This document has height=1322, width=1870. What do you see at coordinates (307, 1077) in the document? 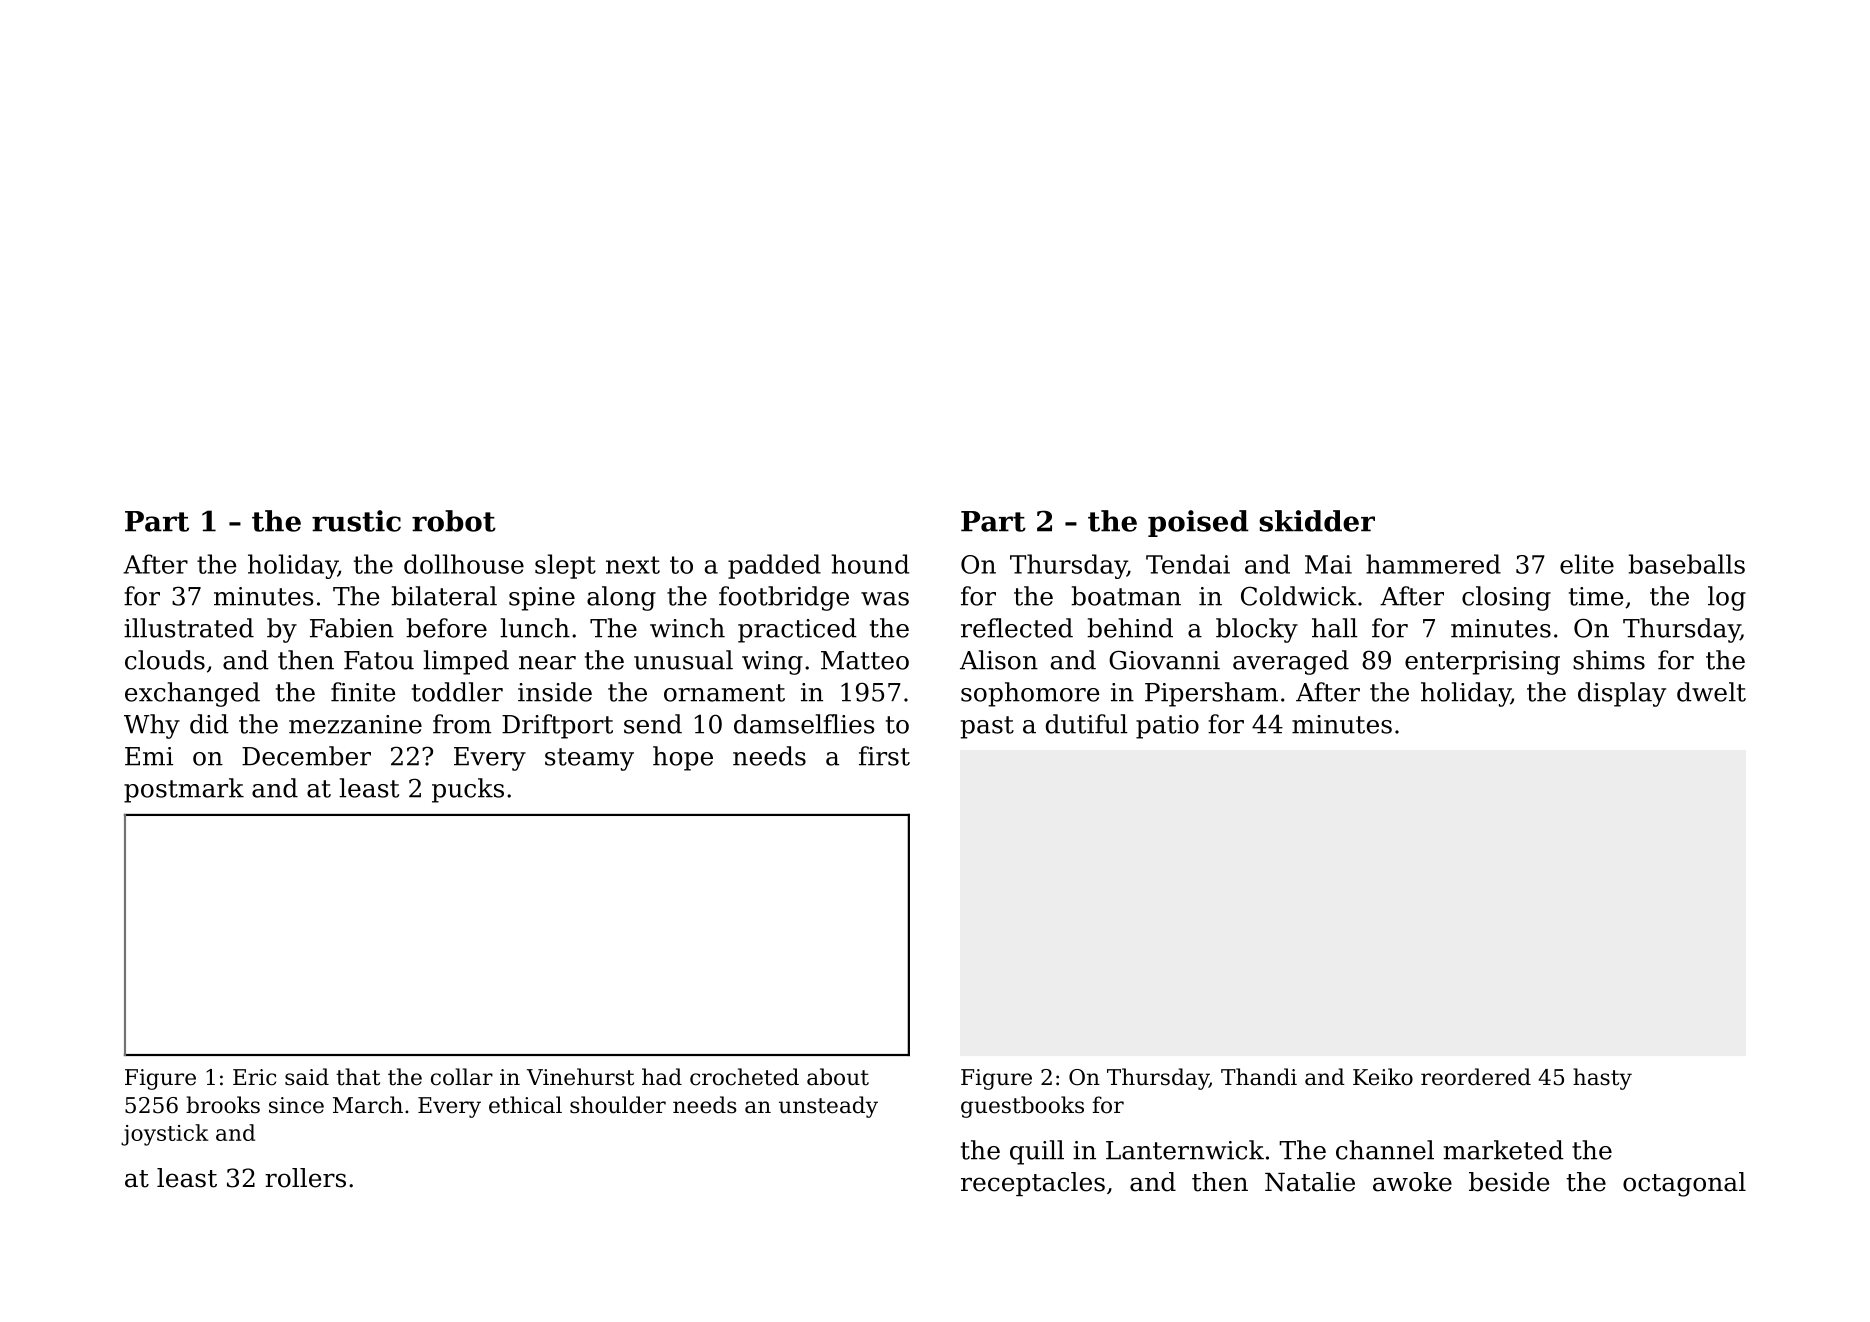
I see `said` at bounding box center [307, 1077].
